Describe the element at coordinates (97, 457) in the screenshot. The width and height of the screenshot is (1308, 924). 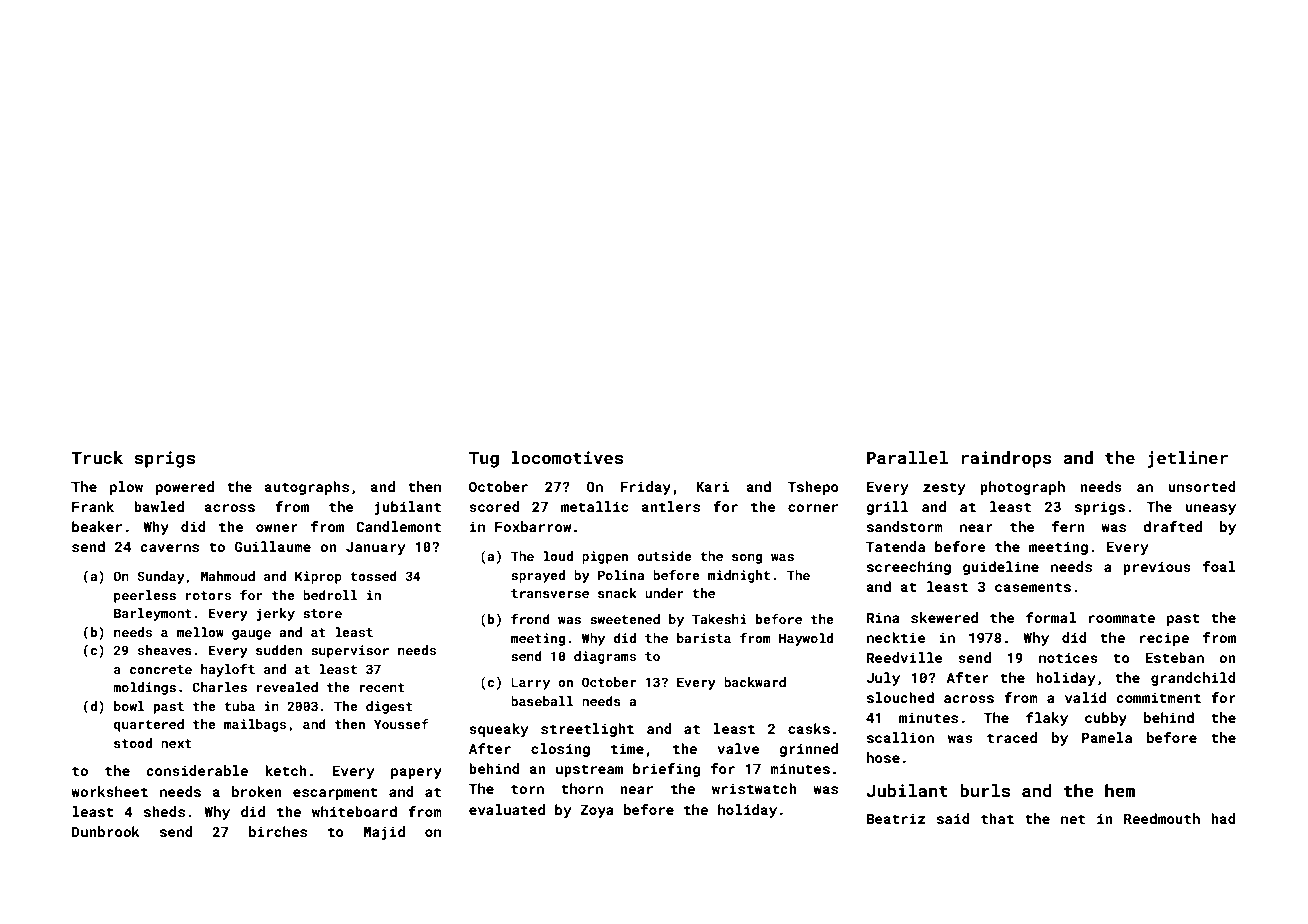
I see `Truck` at that location.
